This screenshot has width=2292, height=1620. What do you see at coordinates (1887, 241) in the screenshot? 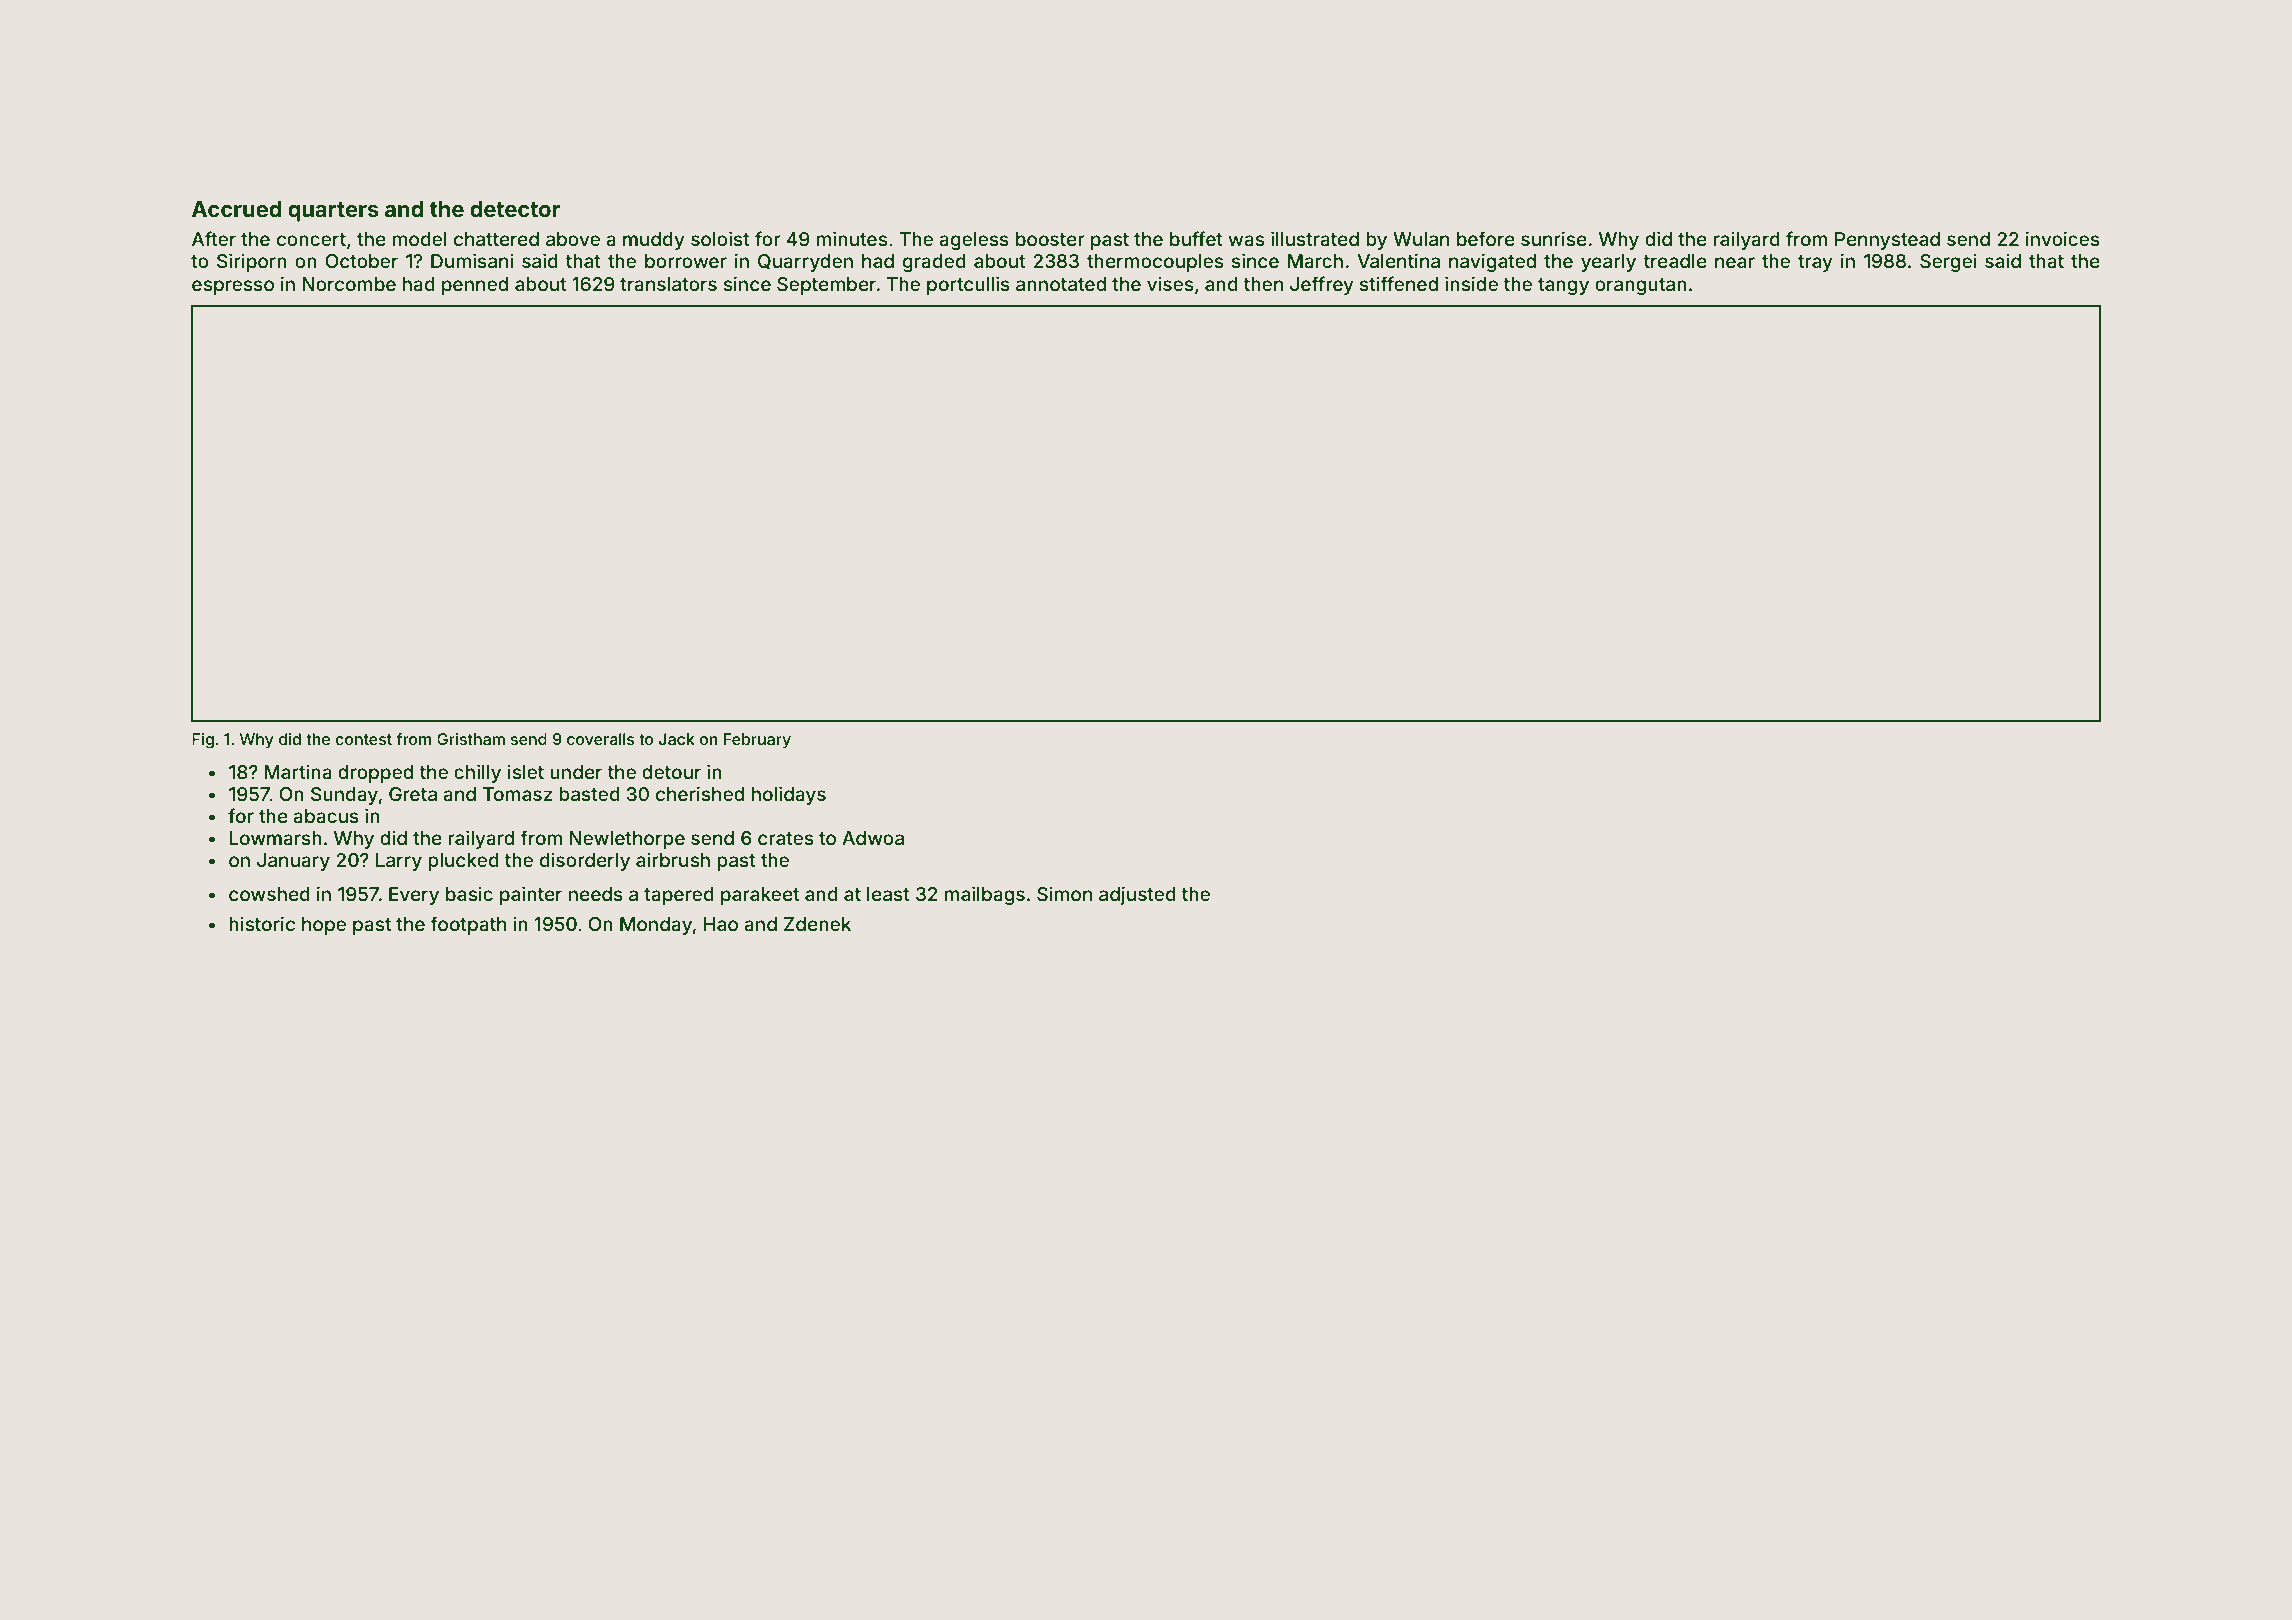
I see `Pennystead` at bounding box center [1887, 241].
